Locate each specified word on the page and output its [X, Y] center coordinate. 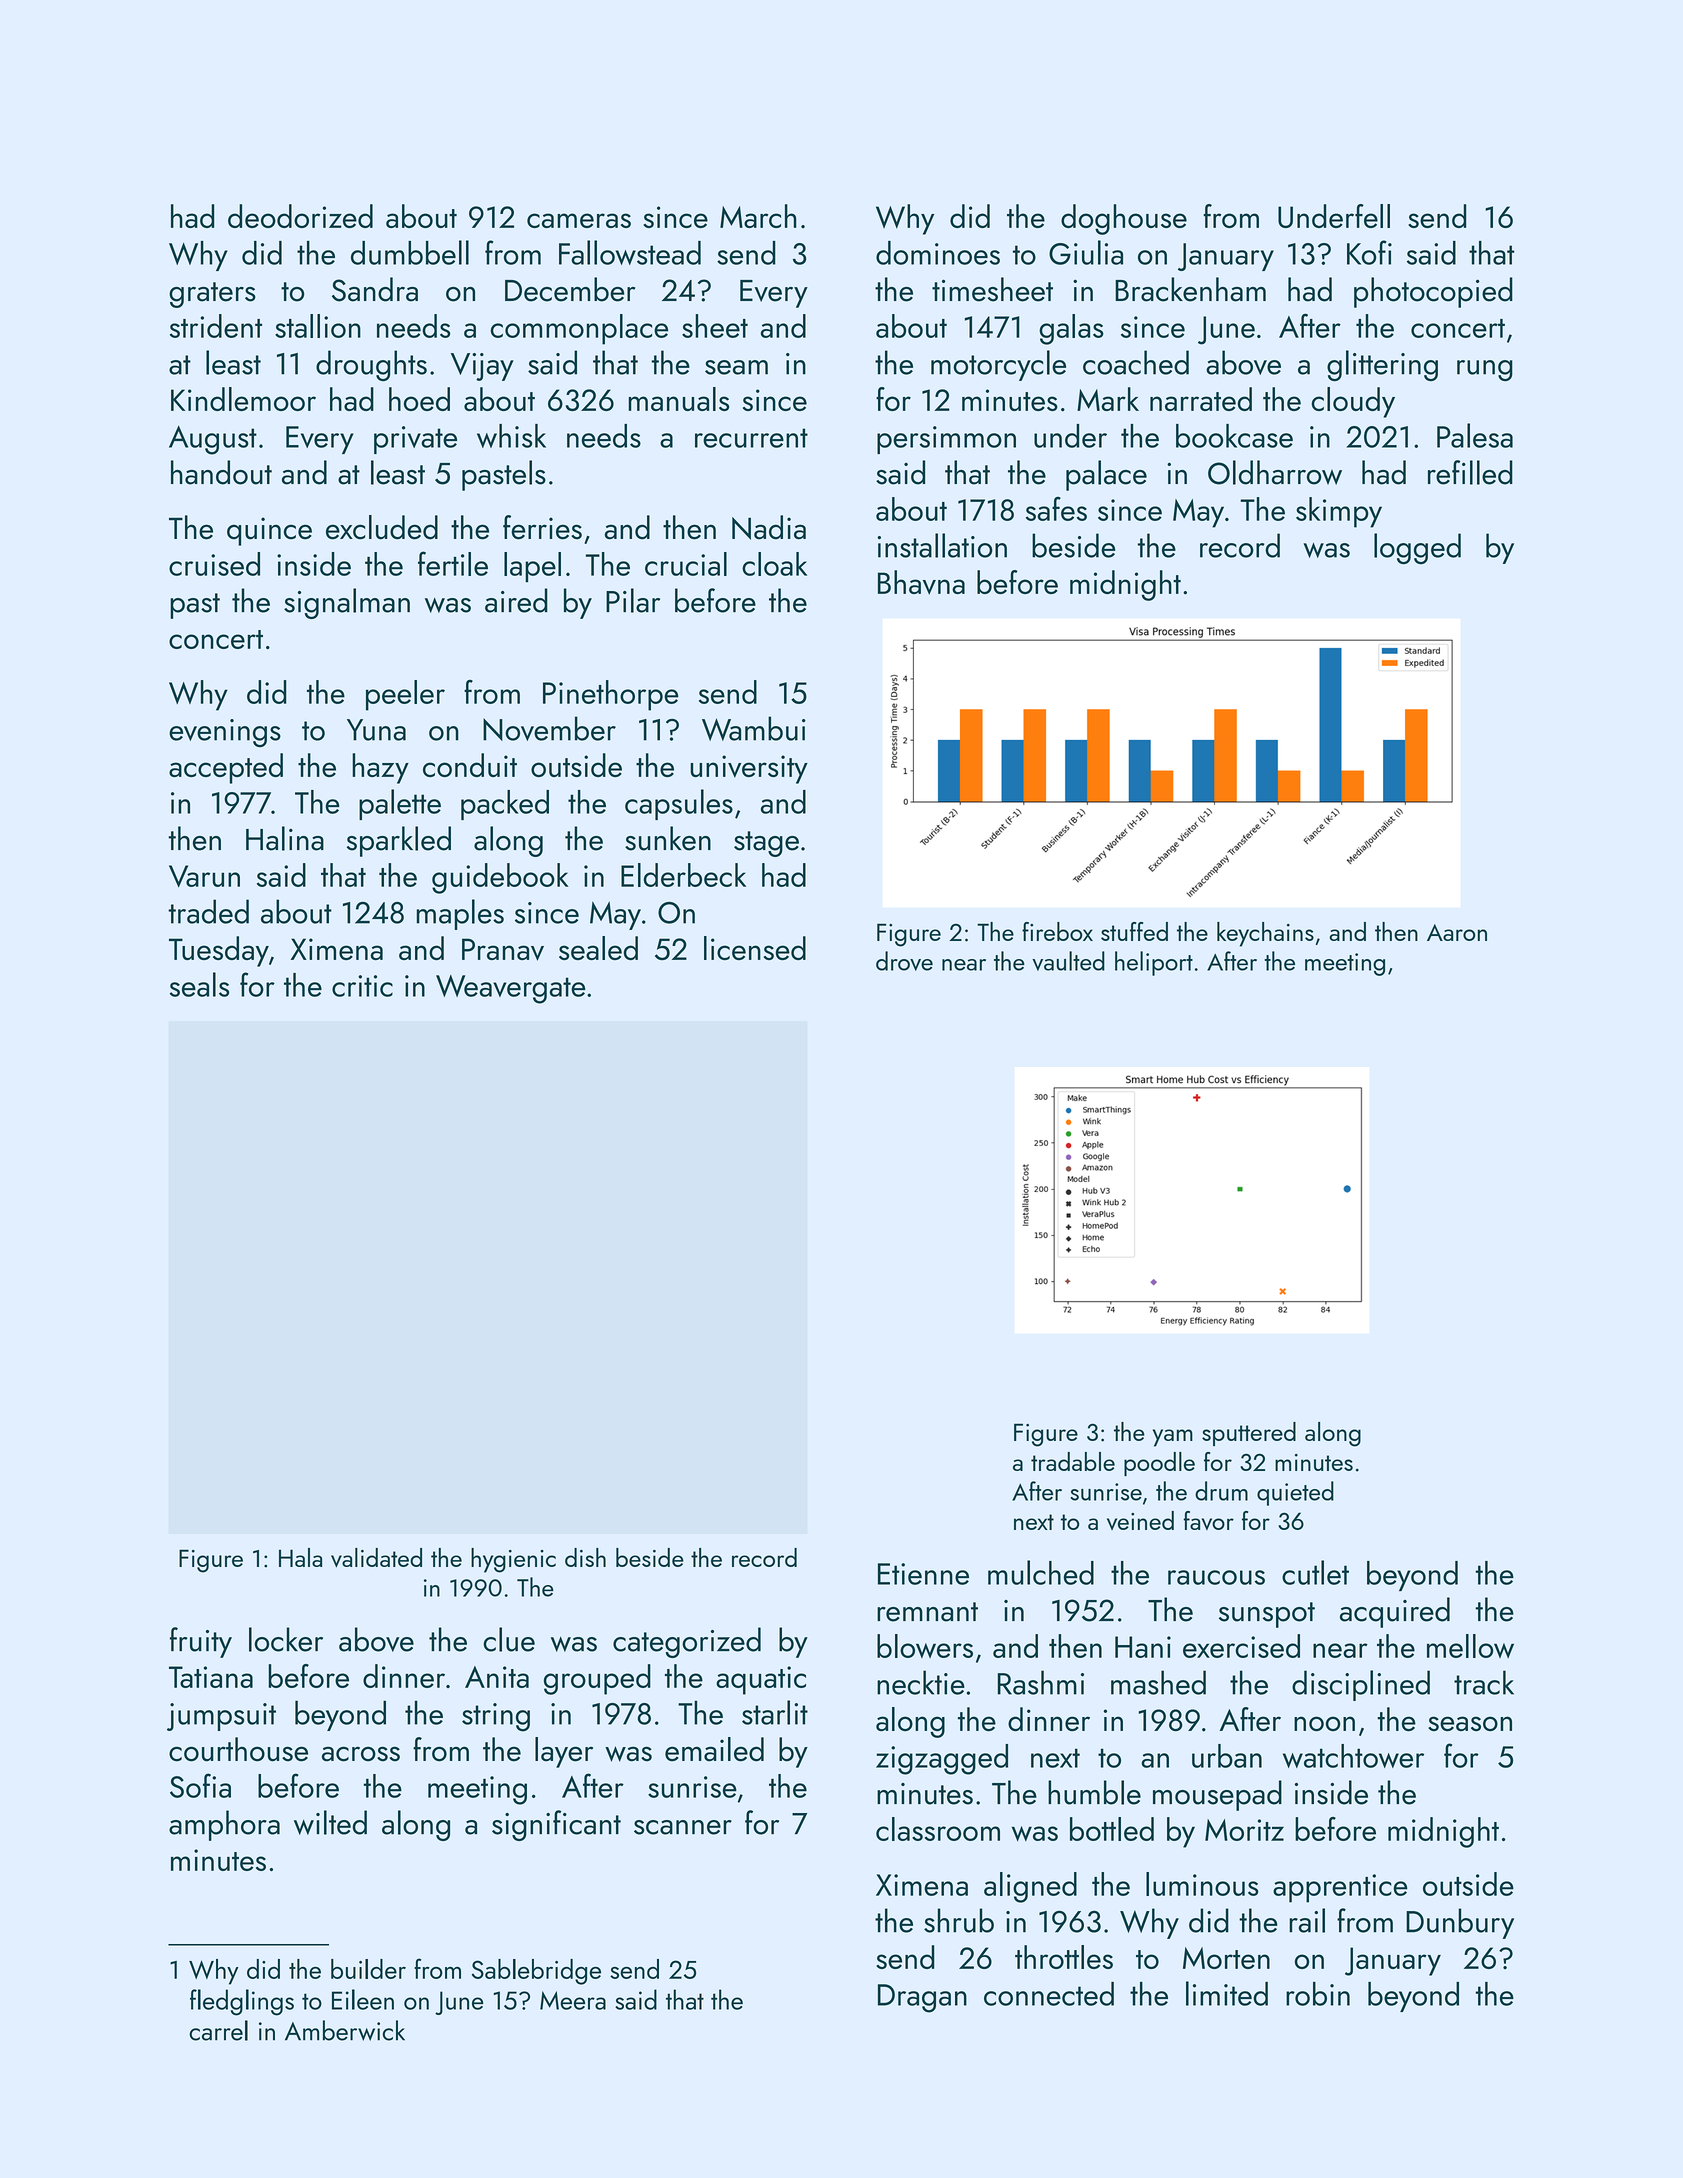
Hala [300, 1557]
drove [904, 961]
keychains [1265, 934]
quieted [1295, 1493]
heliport [1154, 963]
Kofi [1369, 252]
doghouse [1124, 219]
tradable [1073, 1461]
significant [556, 1825]
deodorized [300, 216]
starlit [775, 1712]
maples [460, 914]
